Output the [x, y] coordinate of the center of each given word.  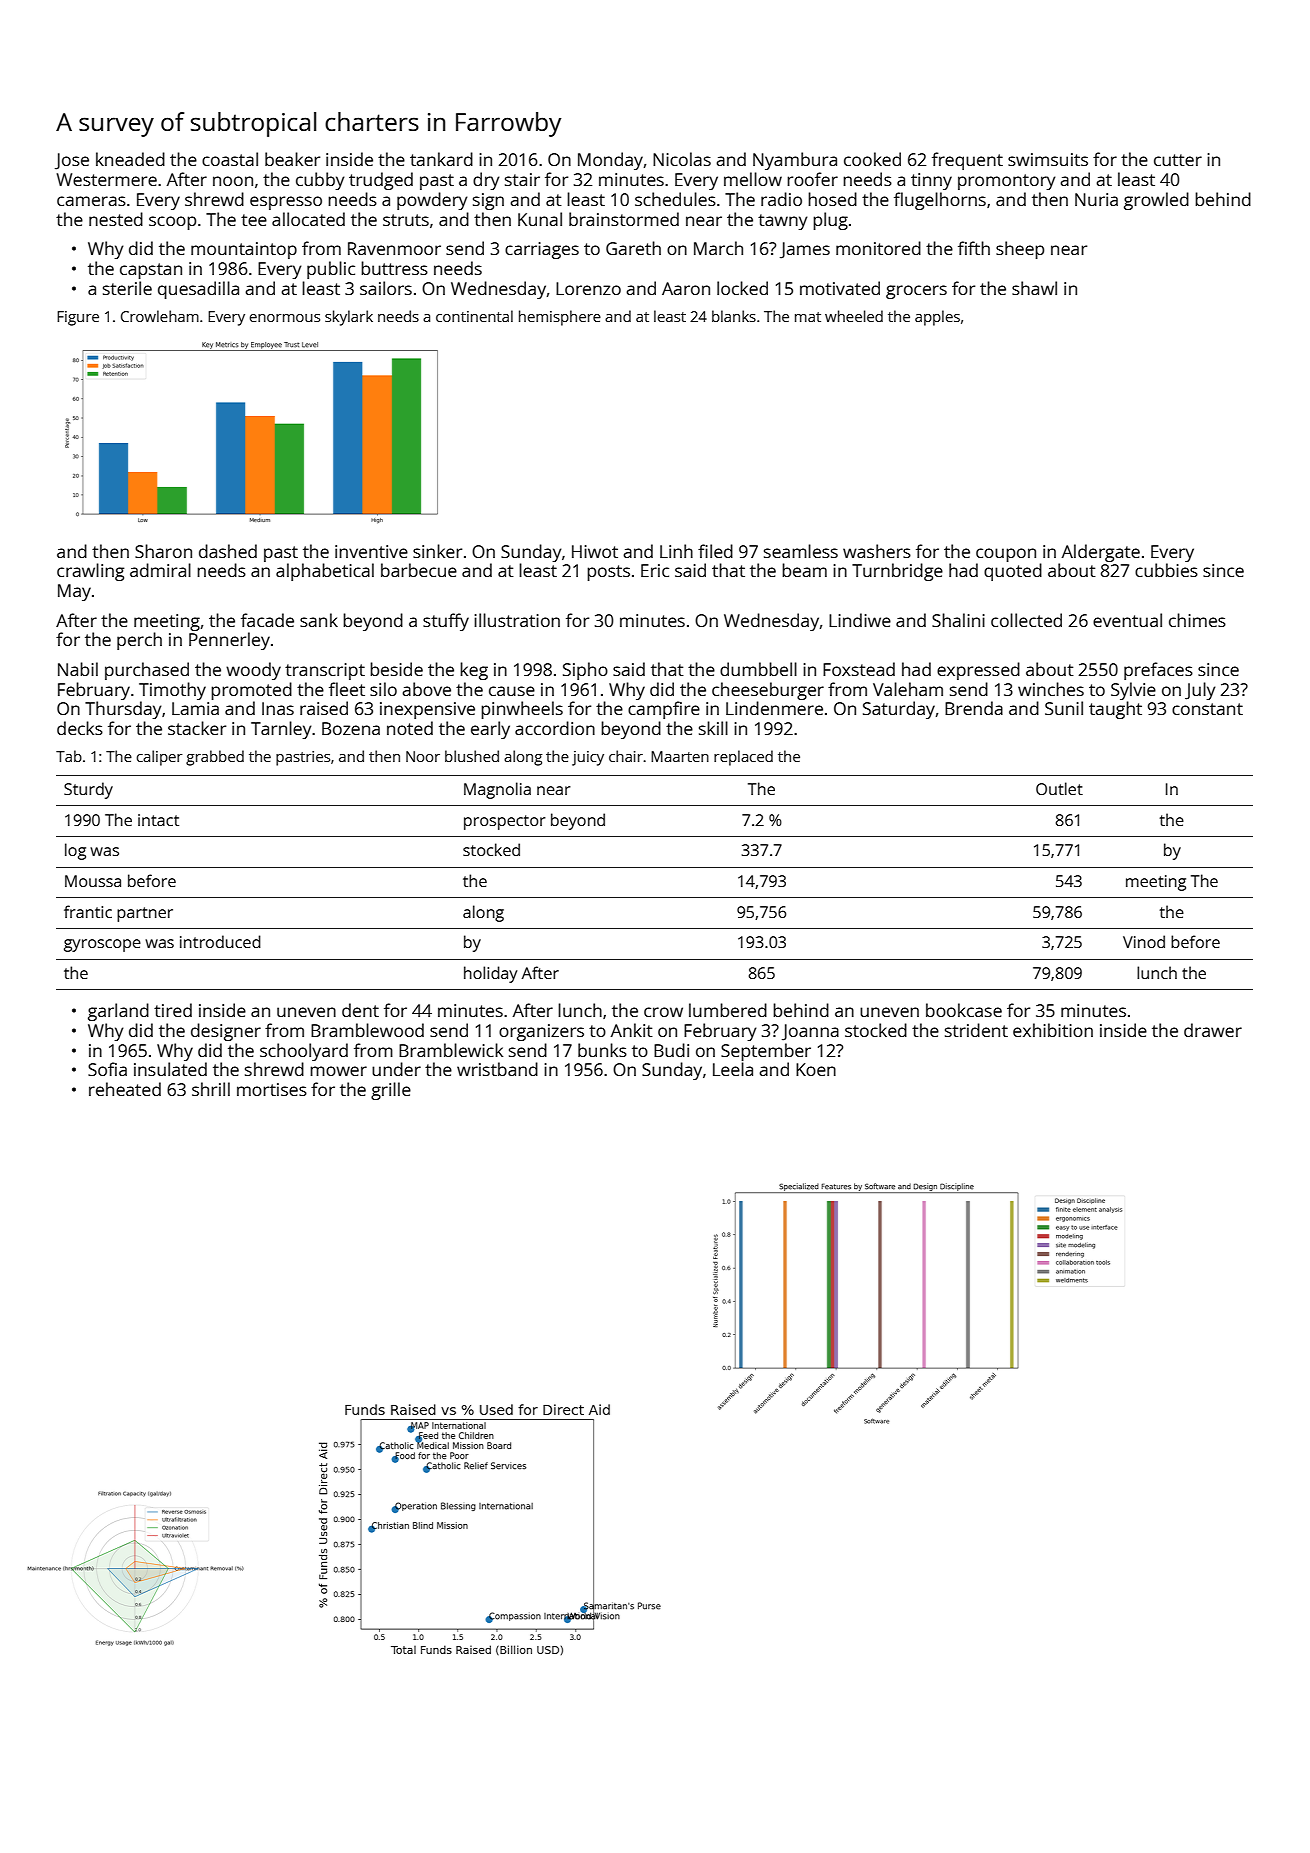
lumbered [728, 1010]
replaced [743, 758]
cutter [1178, 160]
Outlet [1059, 788]
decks [80, 728]
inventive [371, 551]
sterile [127, 288]
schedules [675, 199]
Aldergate [1101, 553]
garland [118, 1012]
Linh [676, 551]
